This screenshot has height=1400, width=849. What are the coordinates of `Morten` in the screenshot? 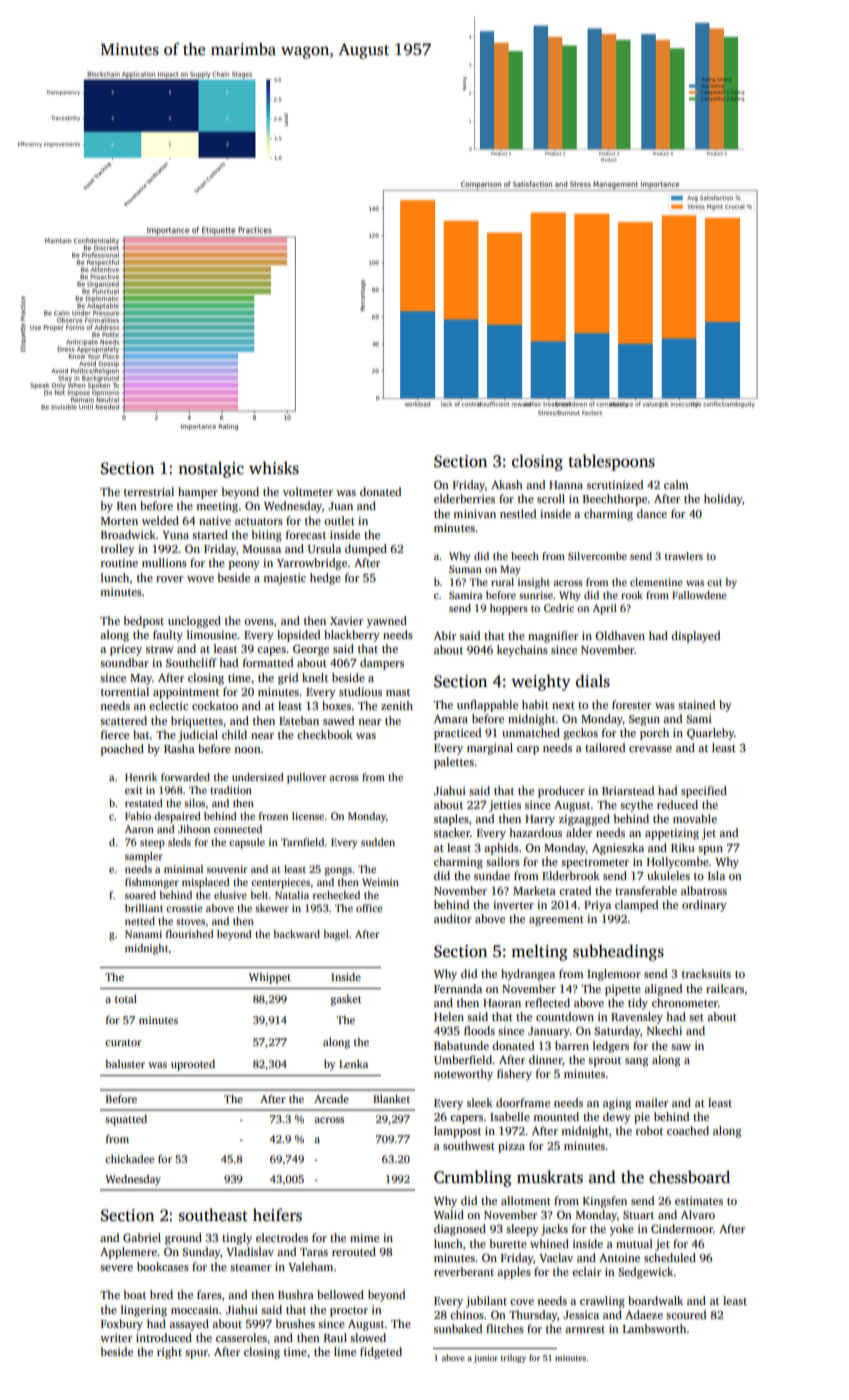 It's located at (119, 521).
